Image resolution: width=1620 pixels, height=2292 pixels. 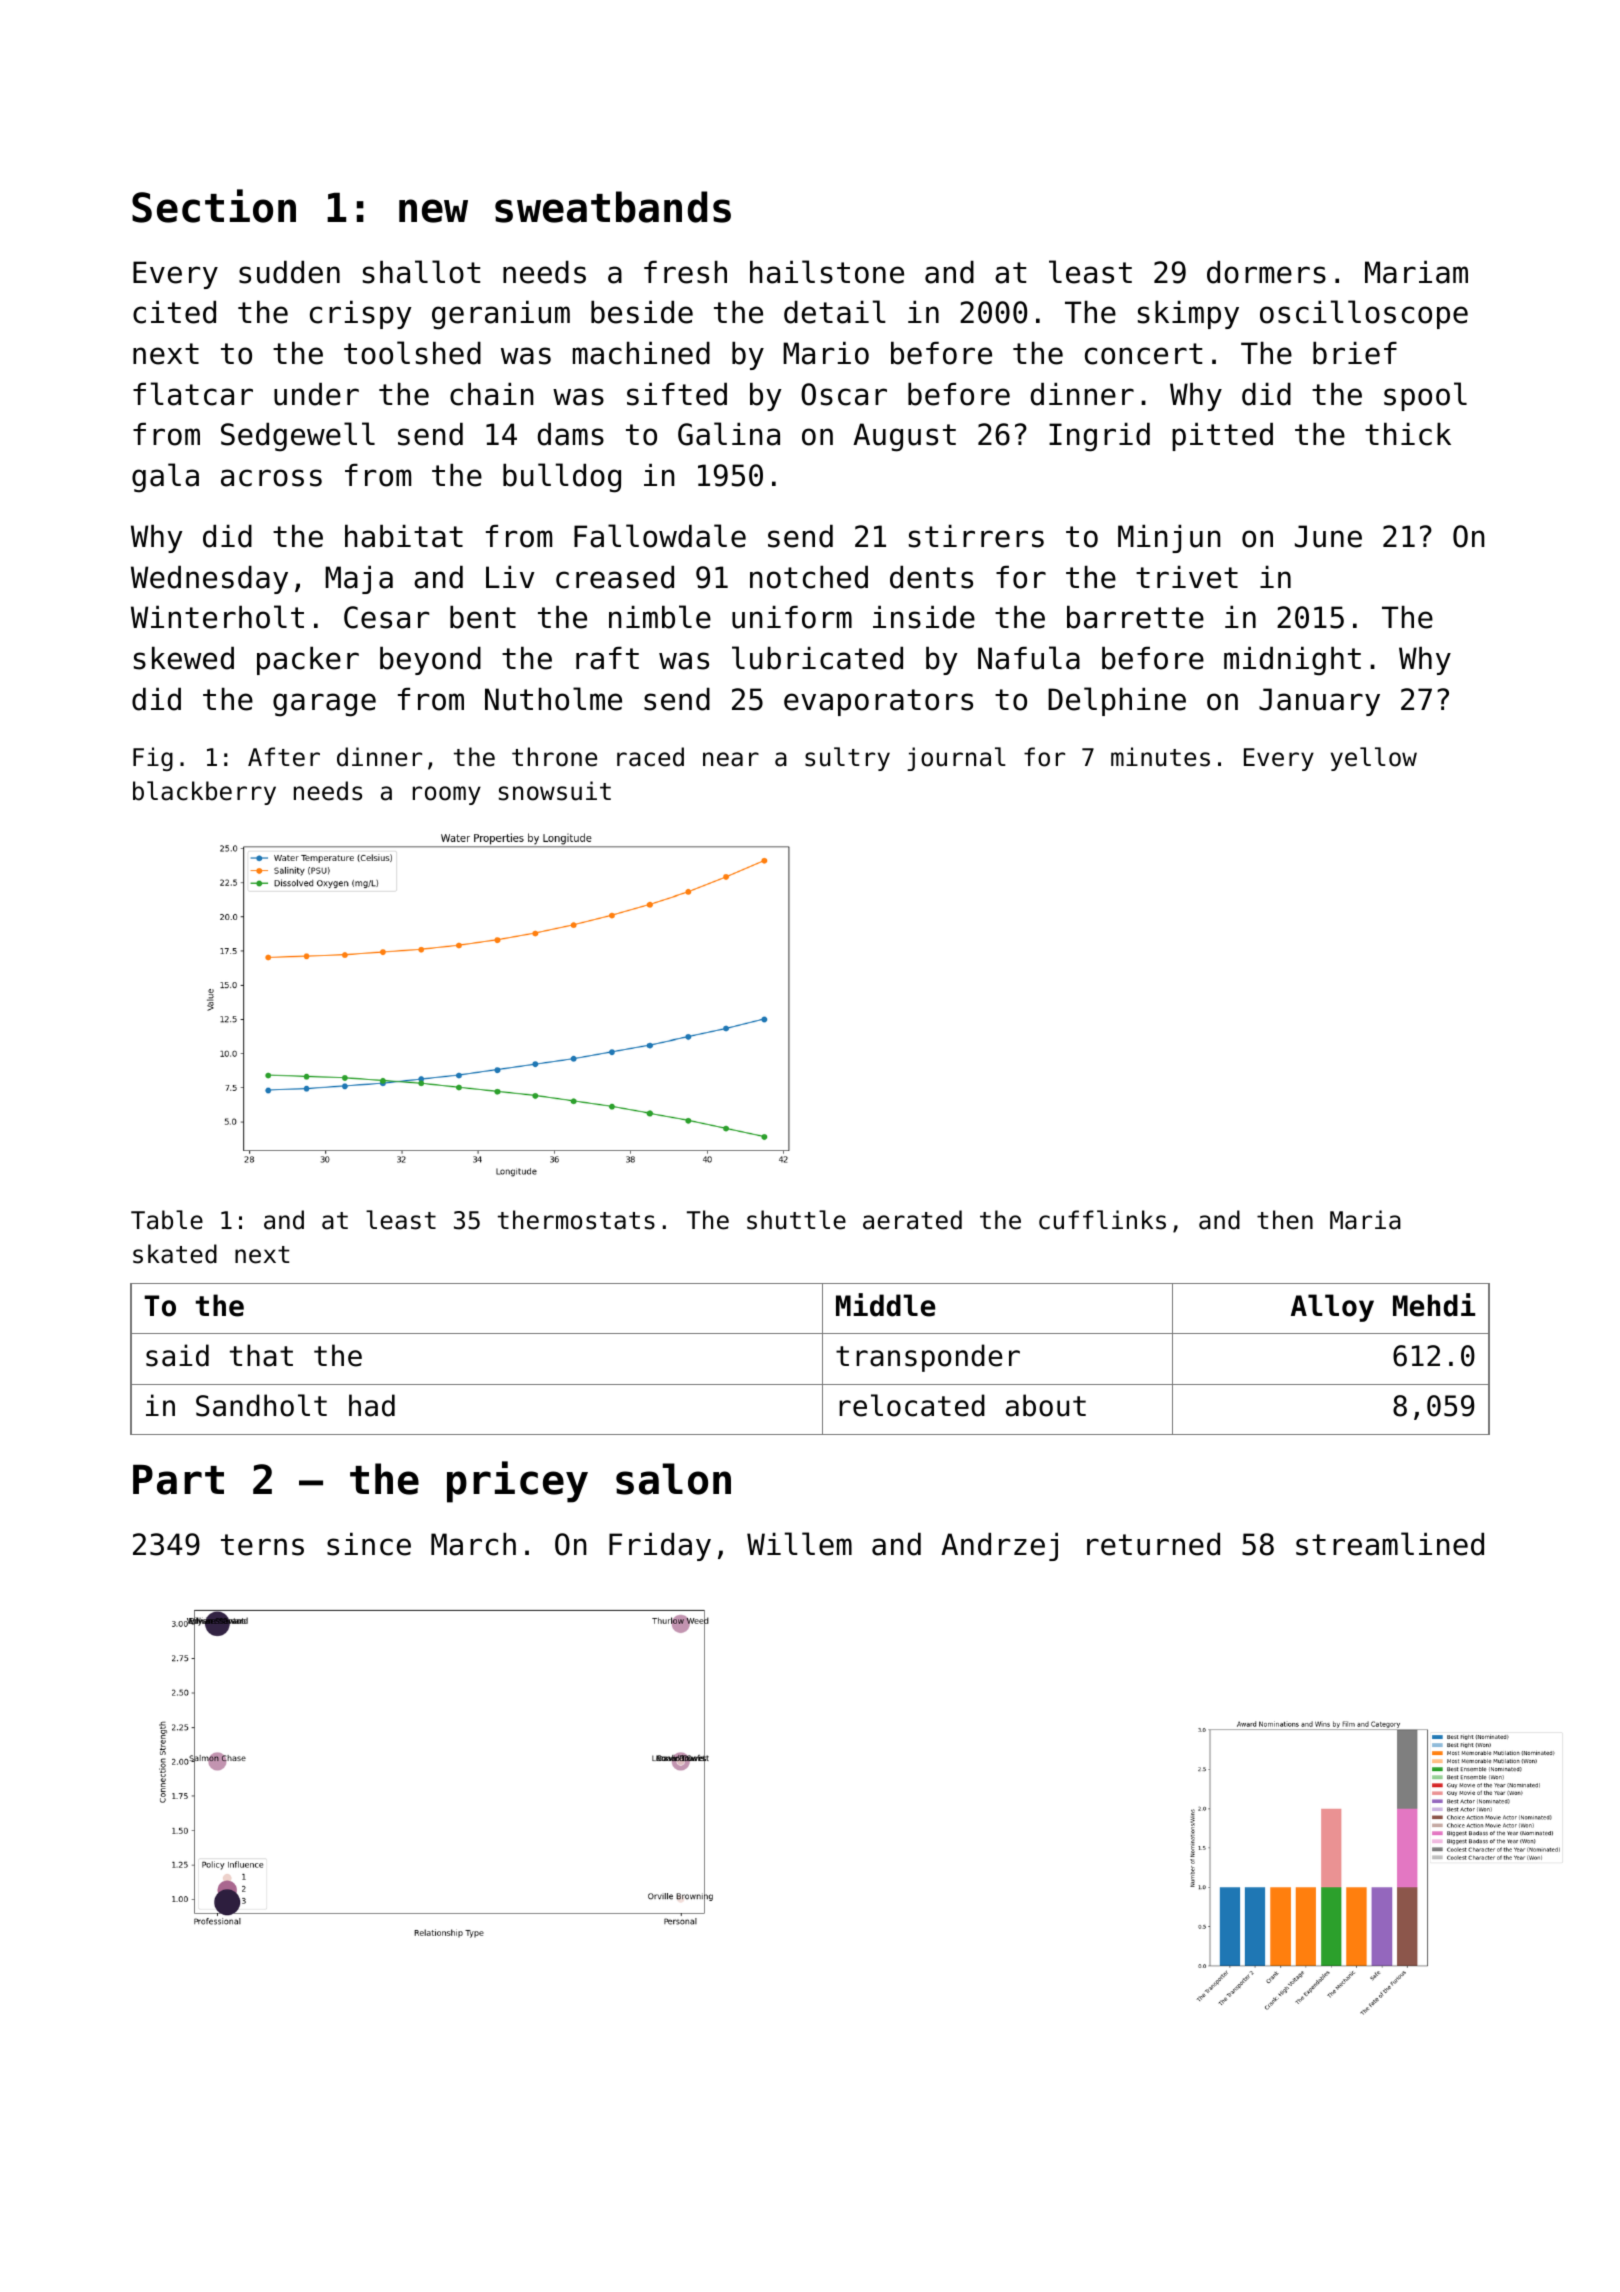 What do you see at coordinates (262, 1545) in the image?
I see `terns` at bounding box center [262, 1545].
